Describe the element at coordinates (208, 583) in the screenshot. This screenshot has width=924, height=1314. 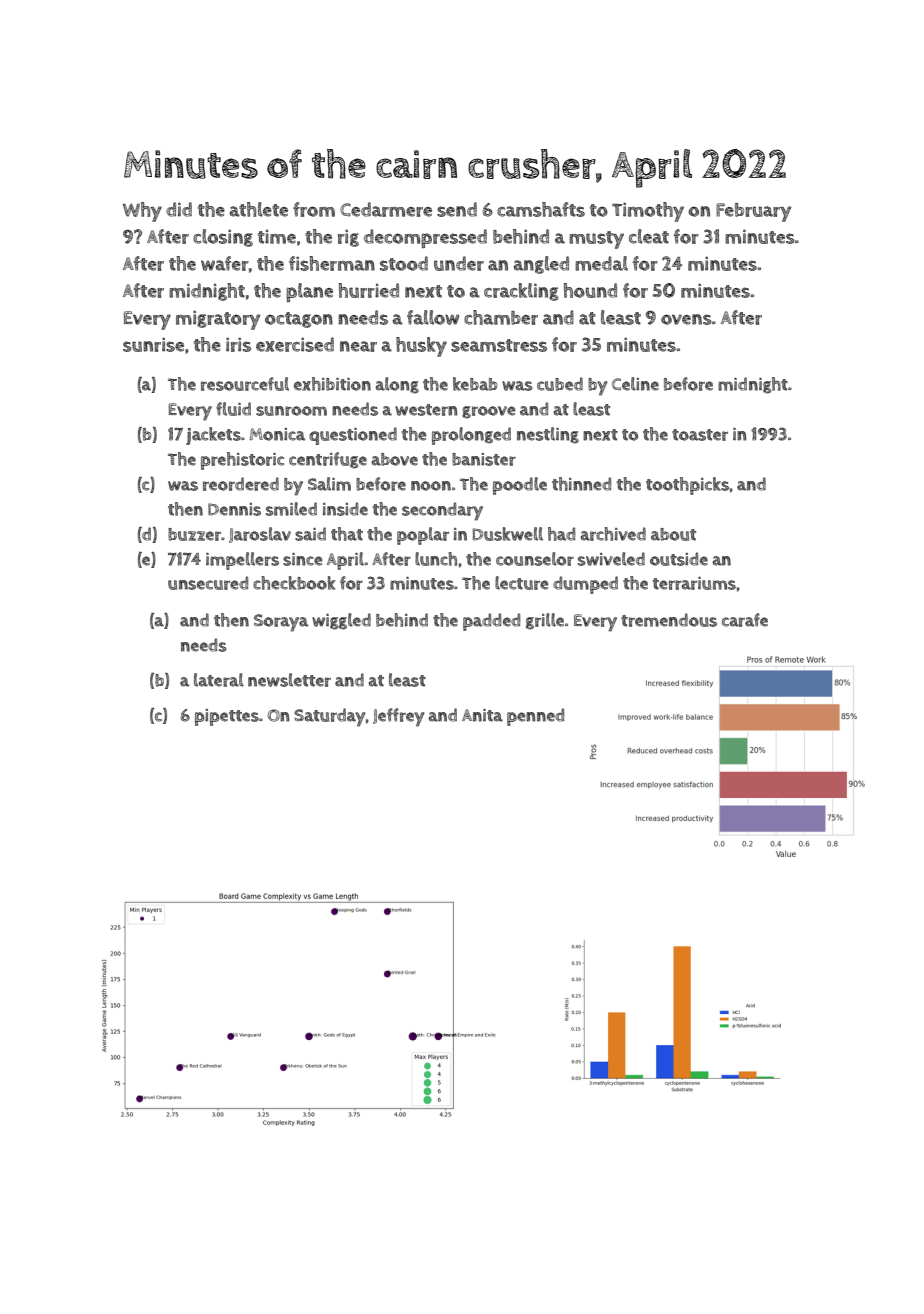
I see `unsecured` at that location.
